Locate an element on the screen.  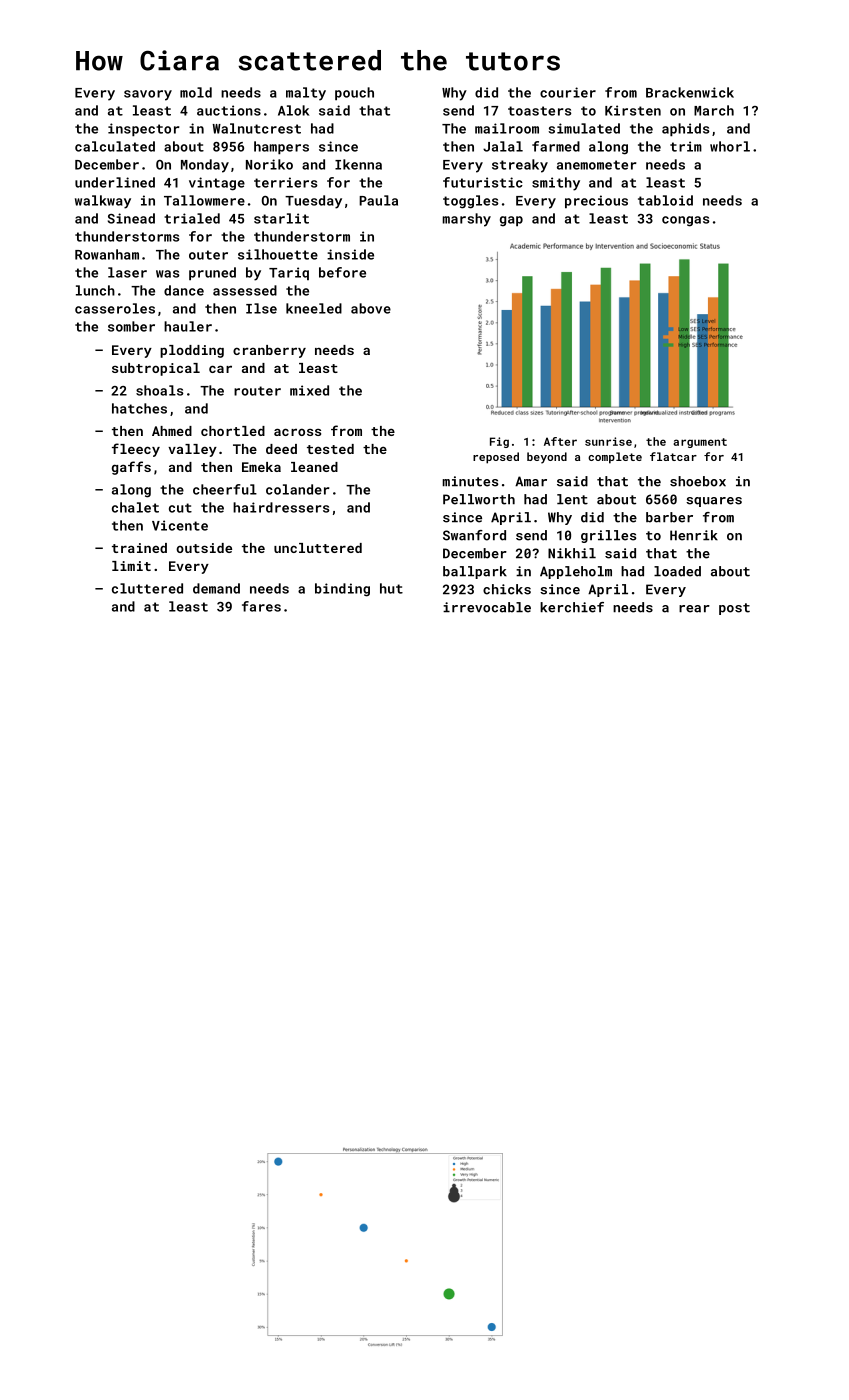
marshy is located at coordinates (467, 220).
